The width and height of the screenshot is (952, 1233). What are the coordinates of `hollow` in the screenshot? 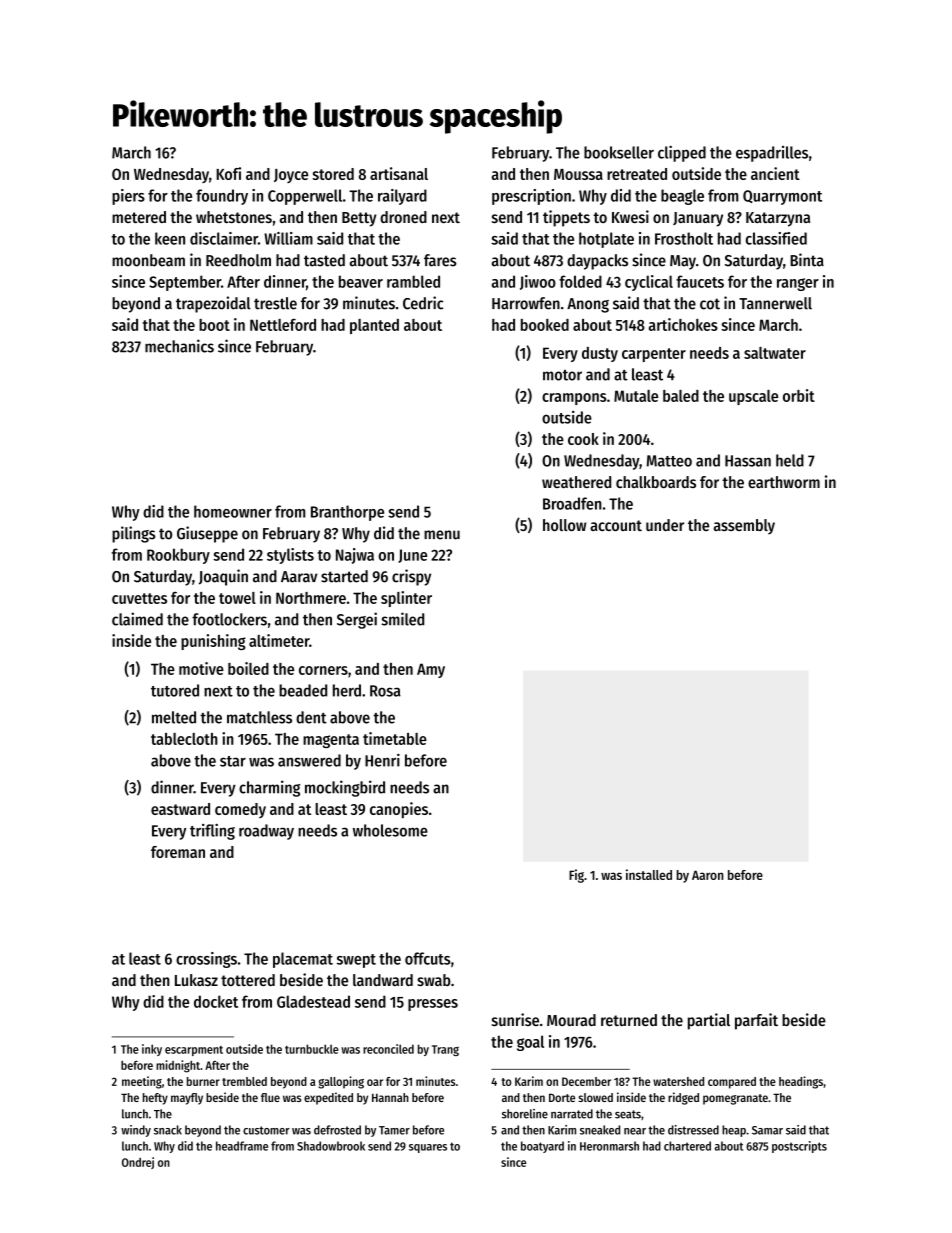 It's located at (564, 525).
